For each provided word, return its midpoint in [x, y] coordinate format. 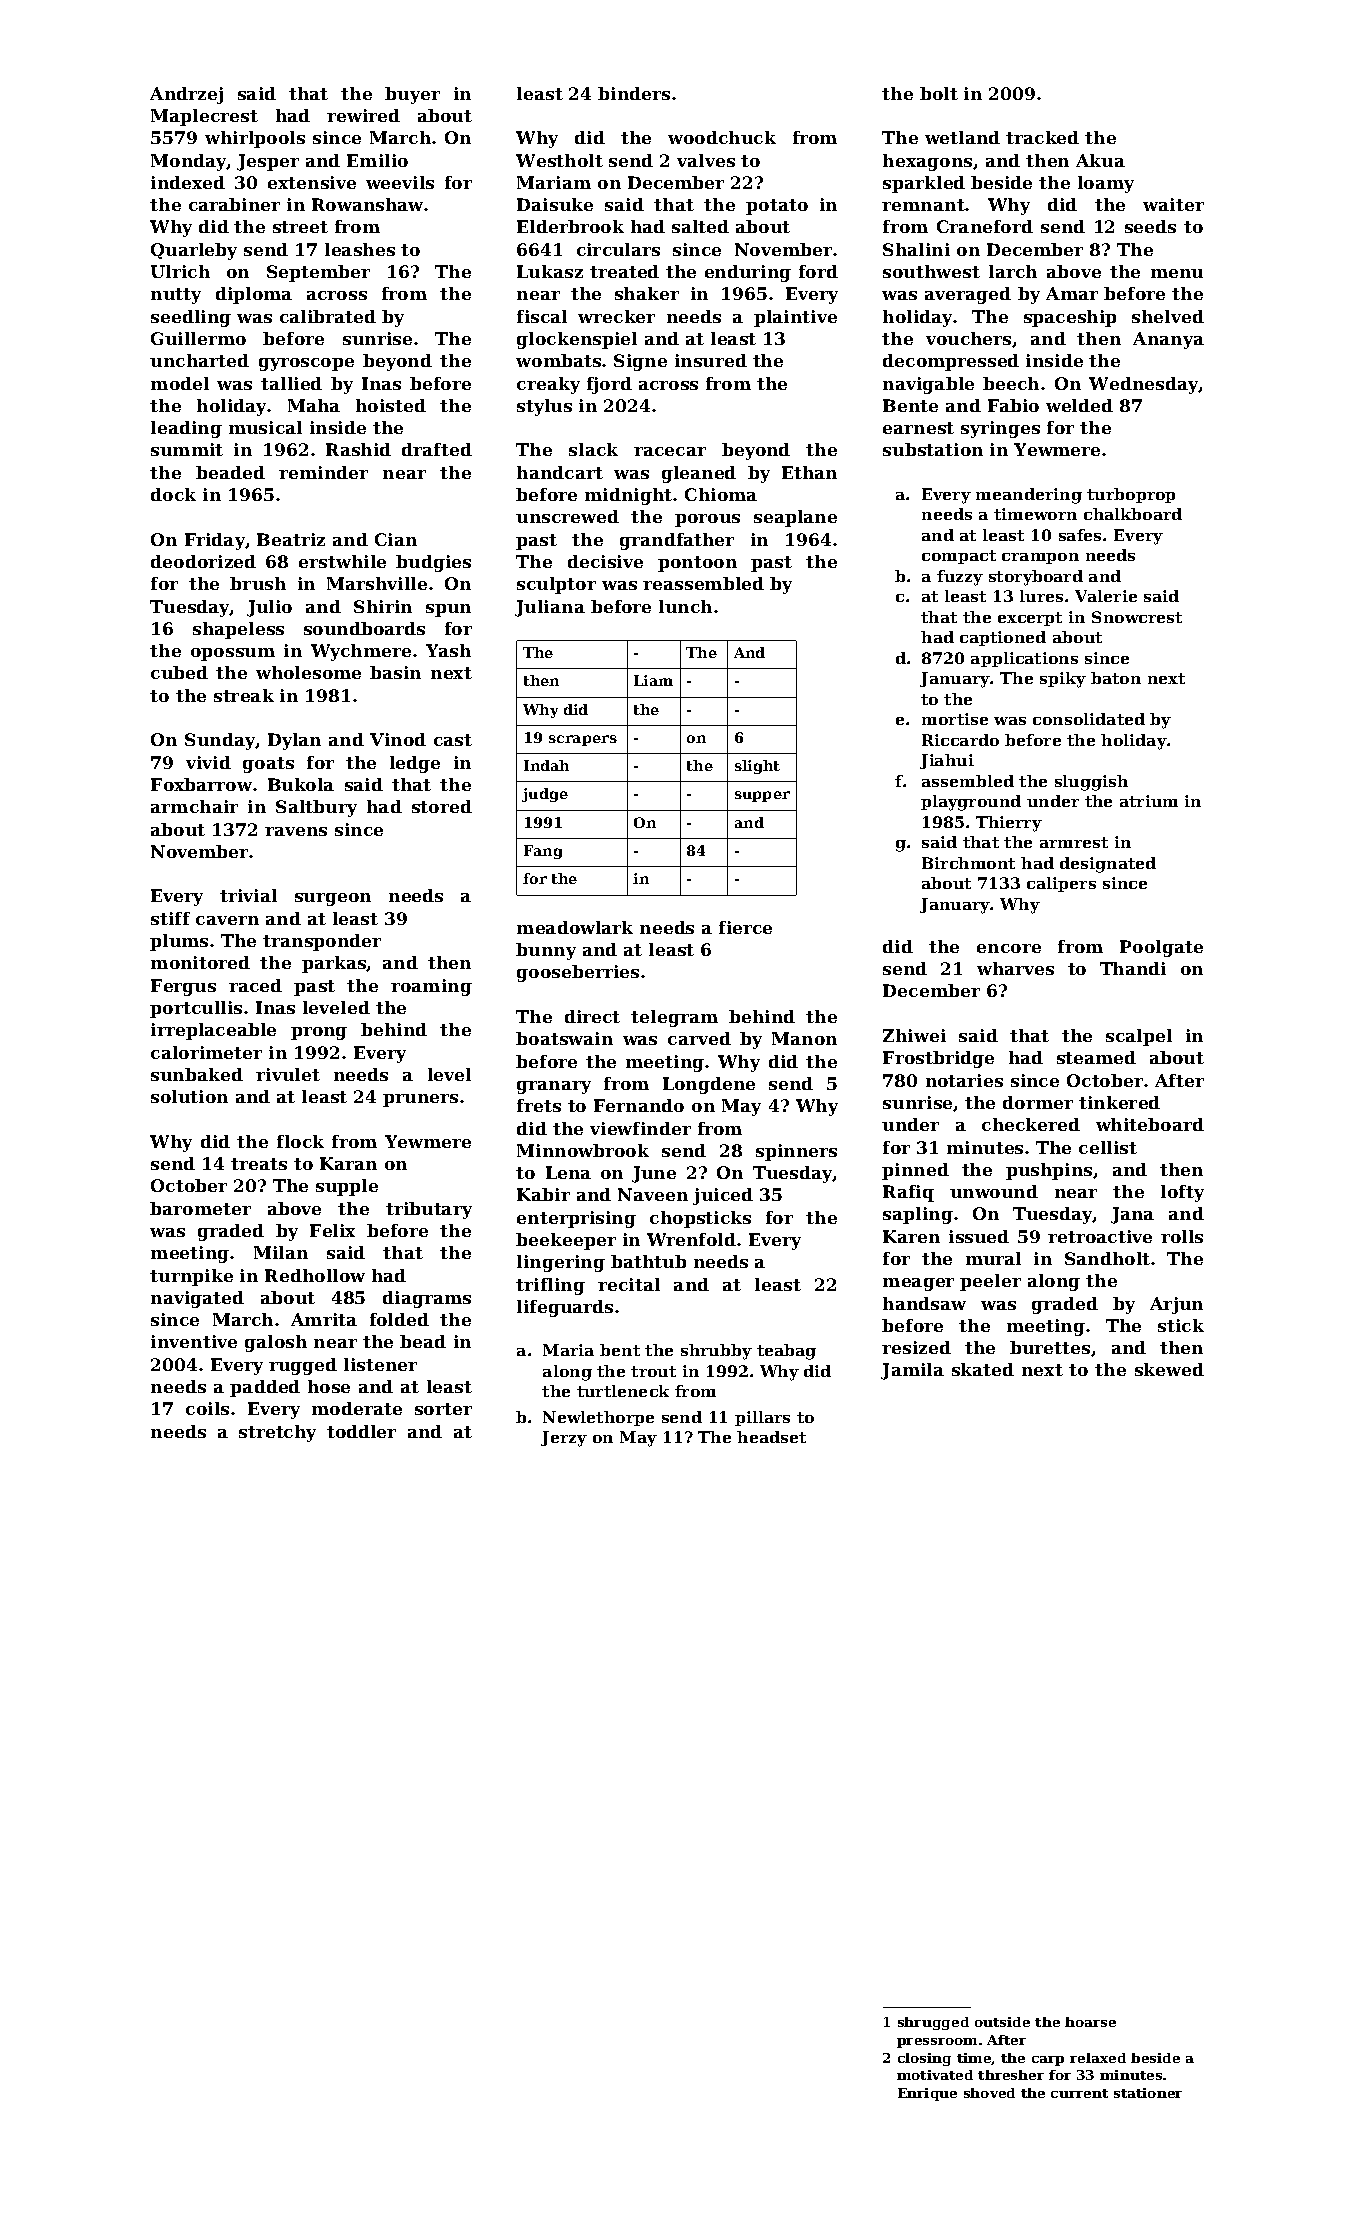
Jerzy [564, 1439]
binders [634, 93]
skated [983, 1369]
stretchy [277, 1433]
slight [757, 767]
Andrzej [186, 95]
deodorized [203, 561]
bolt [939, 93]
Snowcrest [1137, 617]
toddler [361, 1431]
